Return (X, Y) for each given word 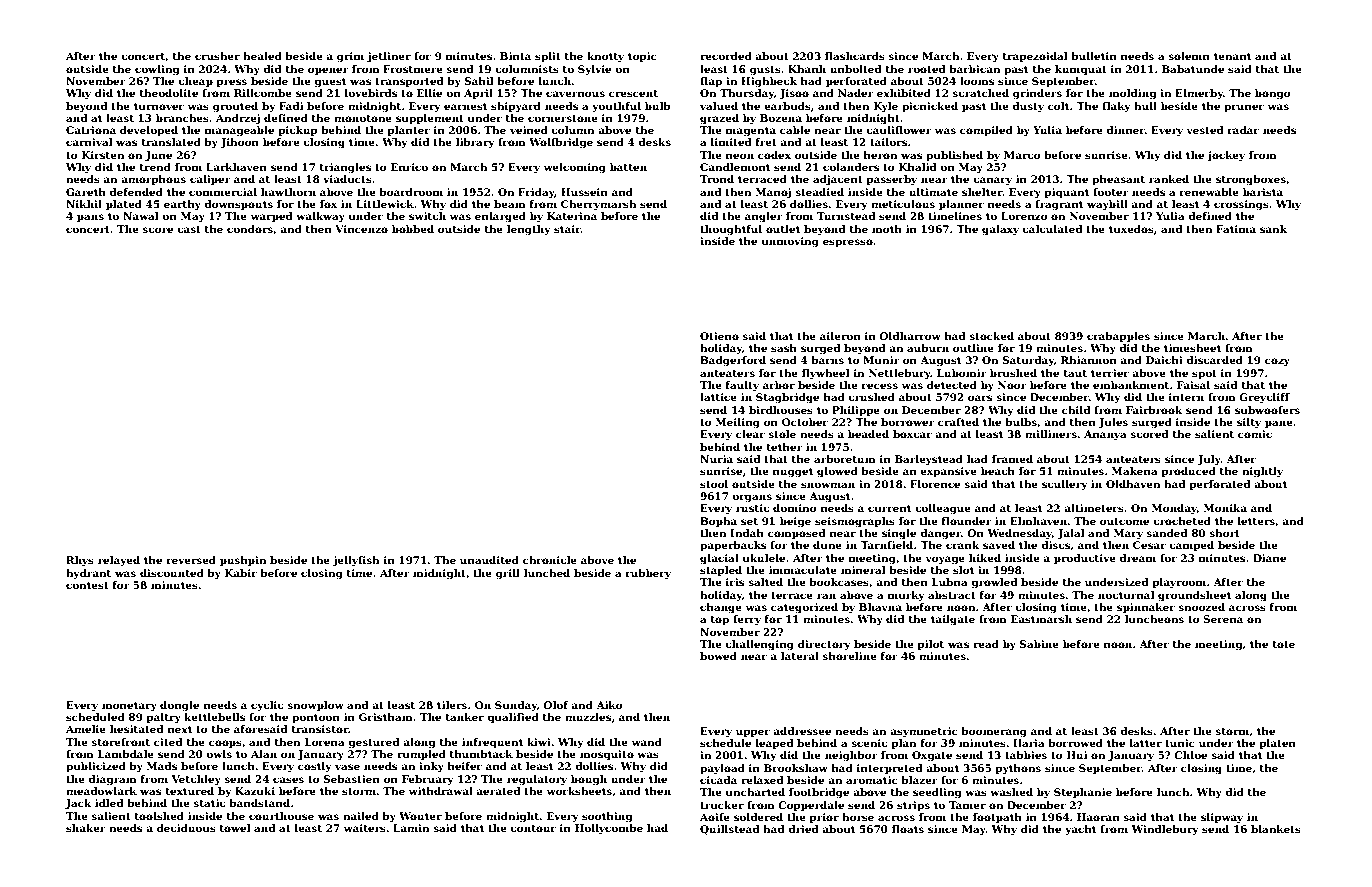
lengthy (529, 230)
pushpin (243, 561)
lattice (718, 397)
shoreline (849, 656)
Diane (1269, 558)
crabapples (1118, 337)
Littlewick (385, 204)
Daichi (1164, 360)
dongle (179, 706)
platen (1277, 744)
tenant (1232, 56)
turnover (159, 106)
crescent (633, 93)
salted (765, 582)
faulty (742, 386)
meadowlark (101, 791)
